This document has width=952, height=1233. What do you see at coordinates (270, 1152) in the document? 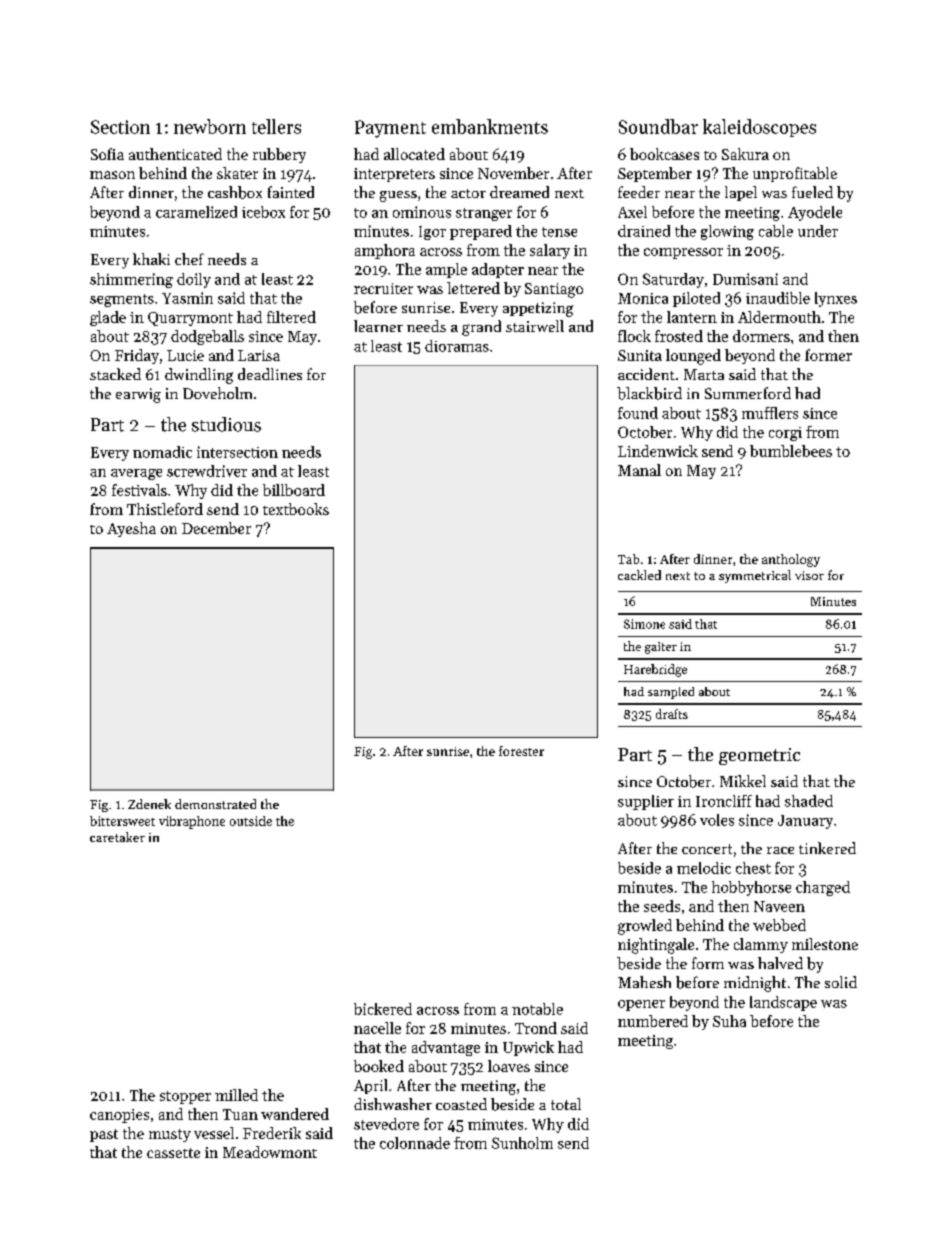
I see `Meadowmont` at bounding box center [270, 1152].
